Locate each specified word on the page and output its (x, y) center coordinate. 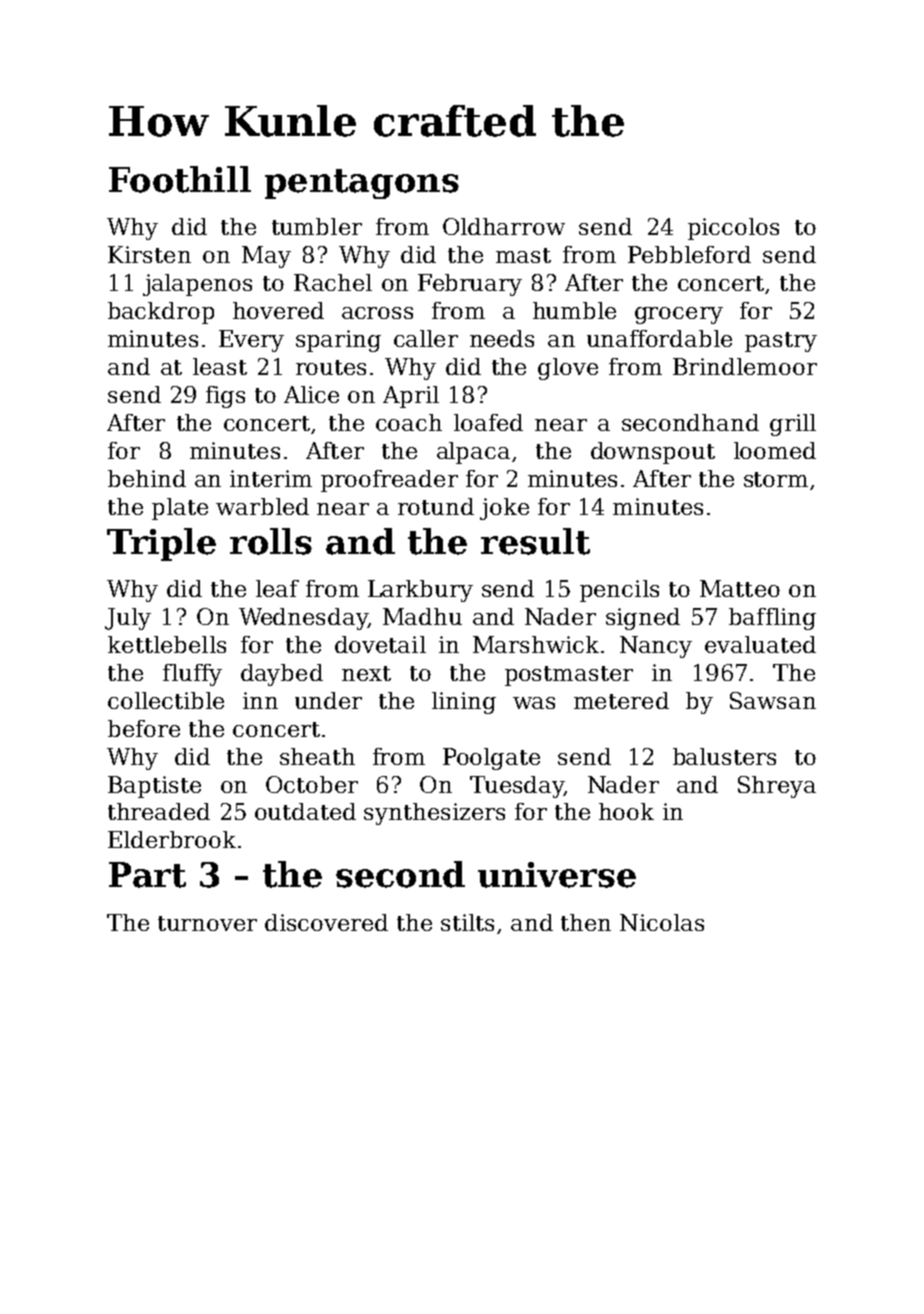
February (470, 285)
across (377, 313)
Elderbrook (172, 839)
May (266, 257)
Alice (311, 394)
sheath (317, 756)
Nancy (656, 647)
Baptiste (154, 787)
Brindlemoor (745, 366)
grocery (679, 315)
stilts (467, 922)
